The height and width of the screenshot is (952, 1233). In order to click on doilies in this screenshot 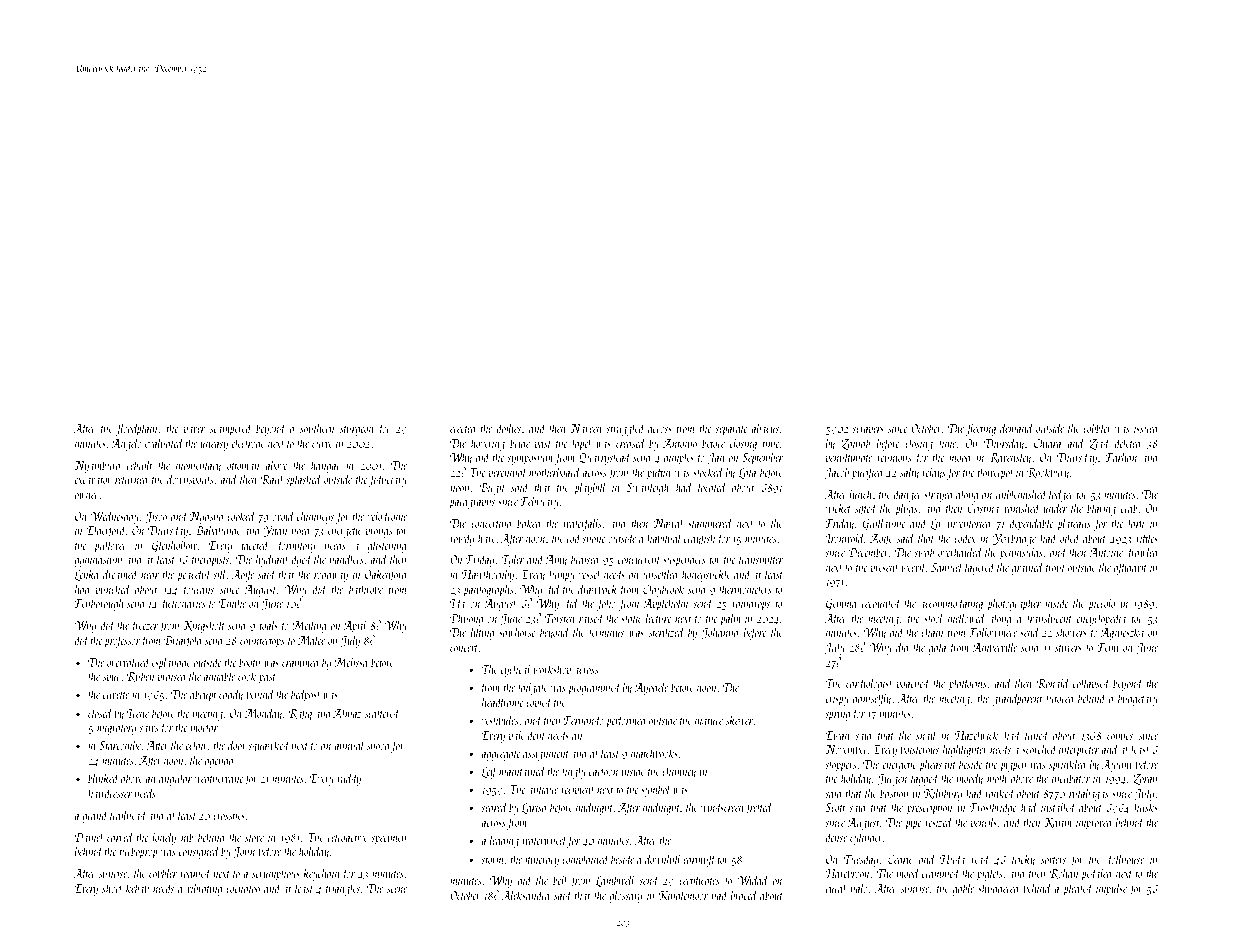, I will do `click(509, 428)`.
